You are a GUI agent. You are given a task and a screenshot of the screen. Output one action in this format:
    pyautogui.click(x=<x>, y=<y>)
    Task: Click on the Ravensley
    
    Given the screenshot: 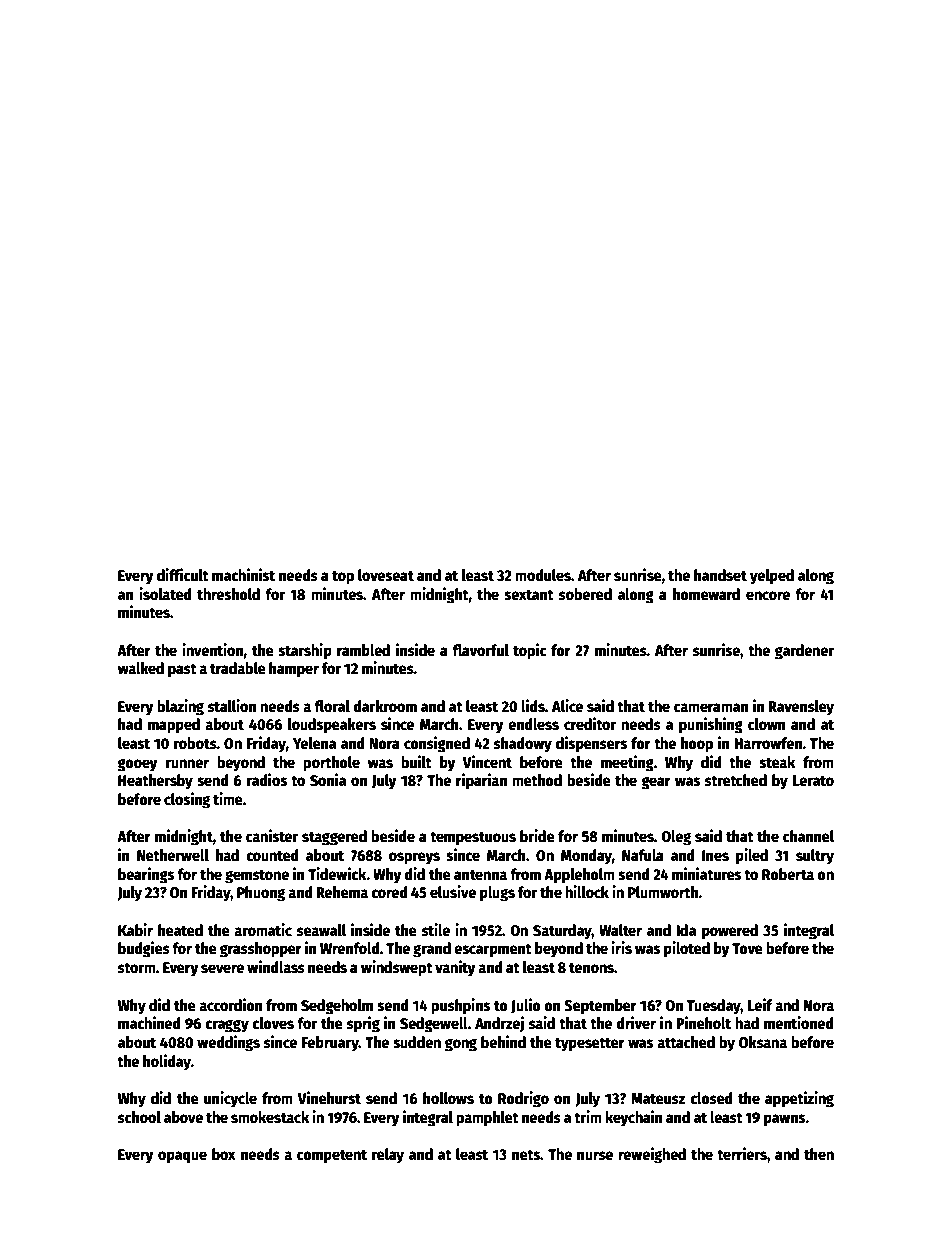 What is the action you would take?
    pyautogui.click(x=801, y=708)
